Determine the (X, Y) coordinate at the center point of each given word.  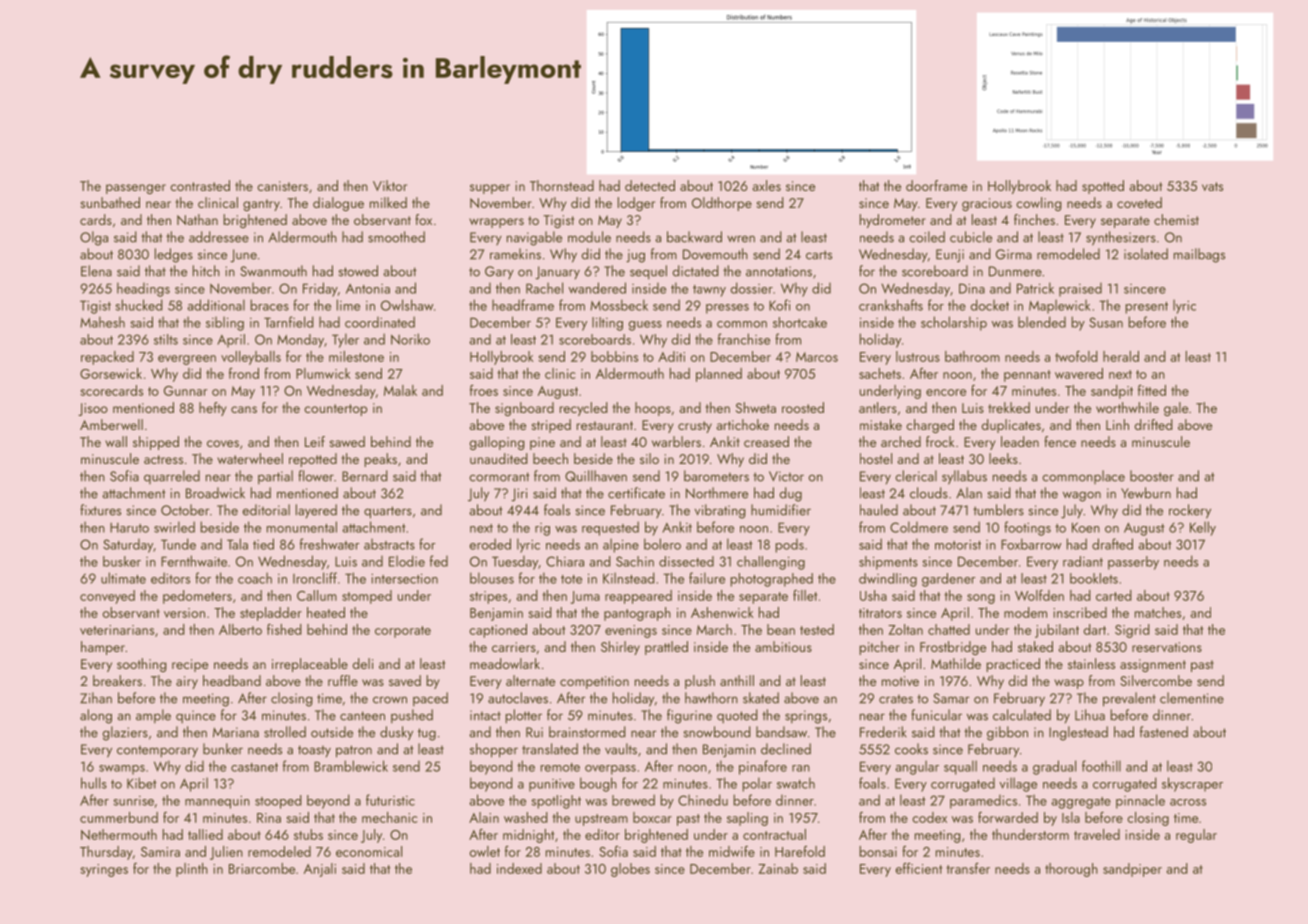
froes (484, 390)
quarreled (172, 477)
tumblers (998, 510)
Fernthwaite (194, 561)
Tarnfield (289, 322)
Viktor (390, 185)
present (1146, 308)
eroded (490, 544)
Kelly (1203, 528)
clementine (1192, 698)
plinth (192, 870)
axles (766, 185)
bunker (223, 749)
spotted (1103, 187)
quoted (737, 716)
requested (610, 528)
